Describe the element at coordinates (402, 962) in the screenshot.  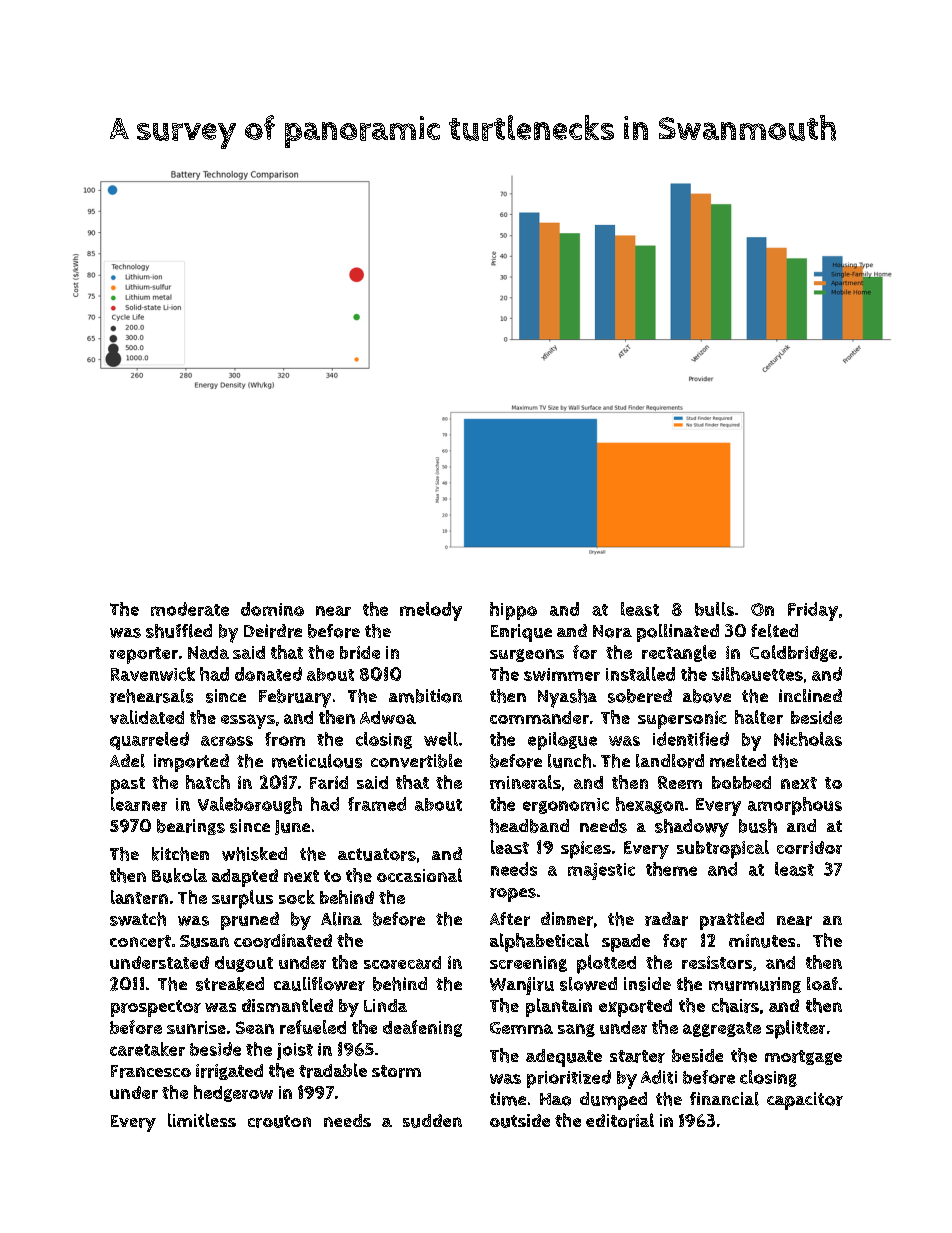
I see `scorecard` at that location.
